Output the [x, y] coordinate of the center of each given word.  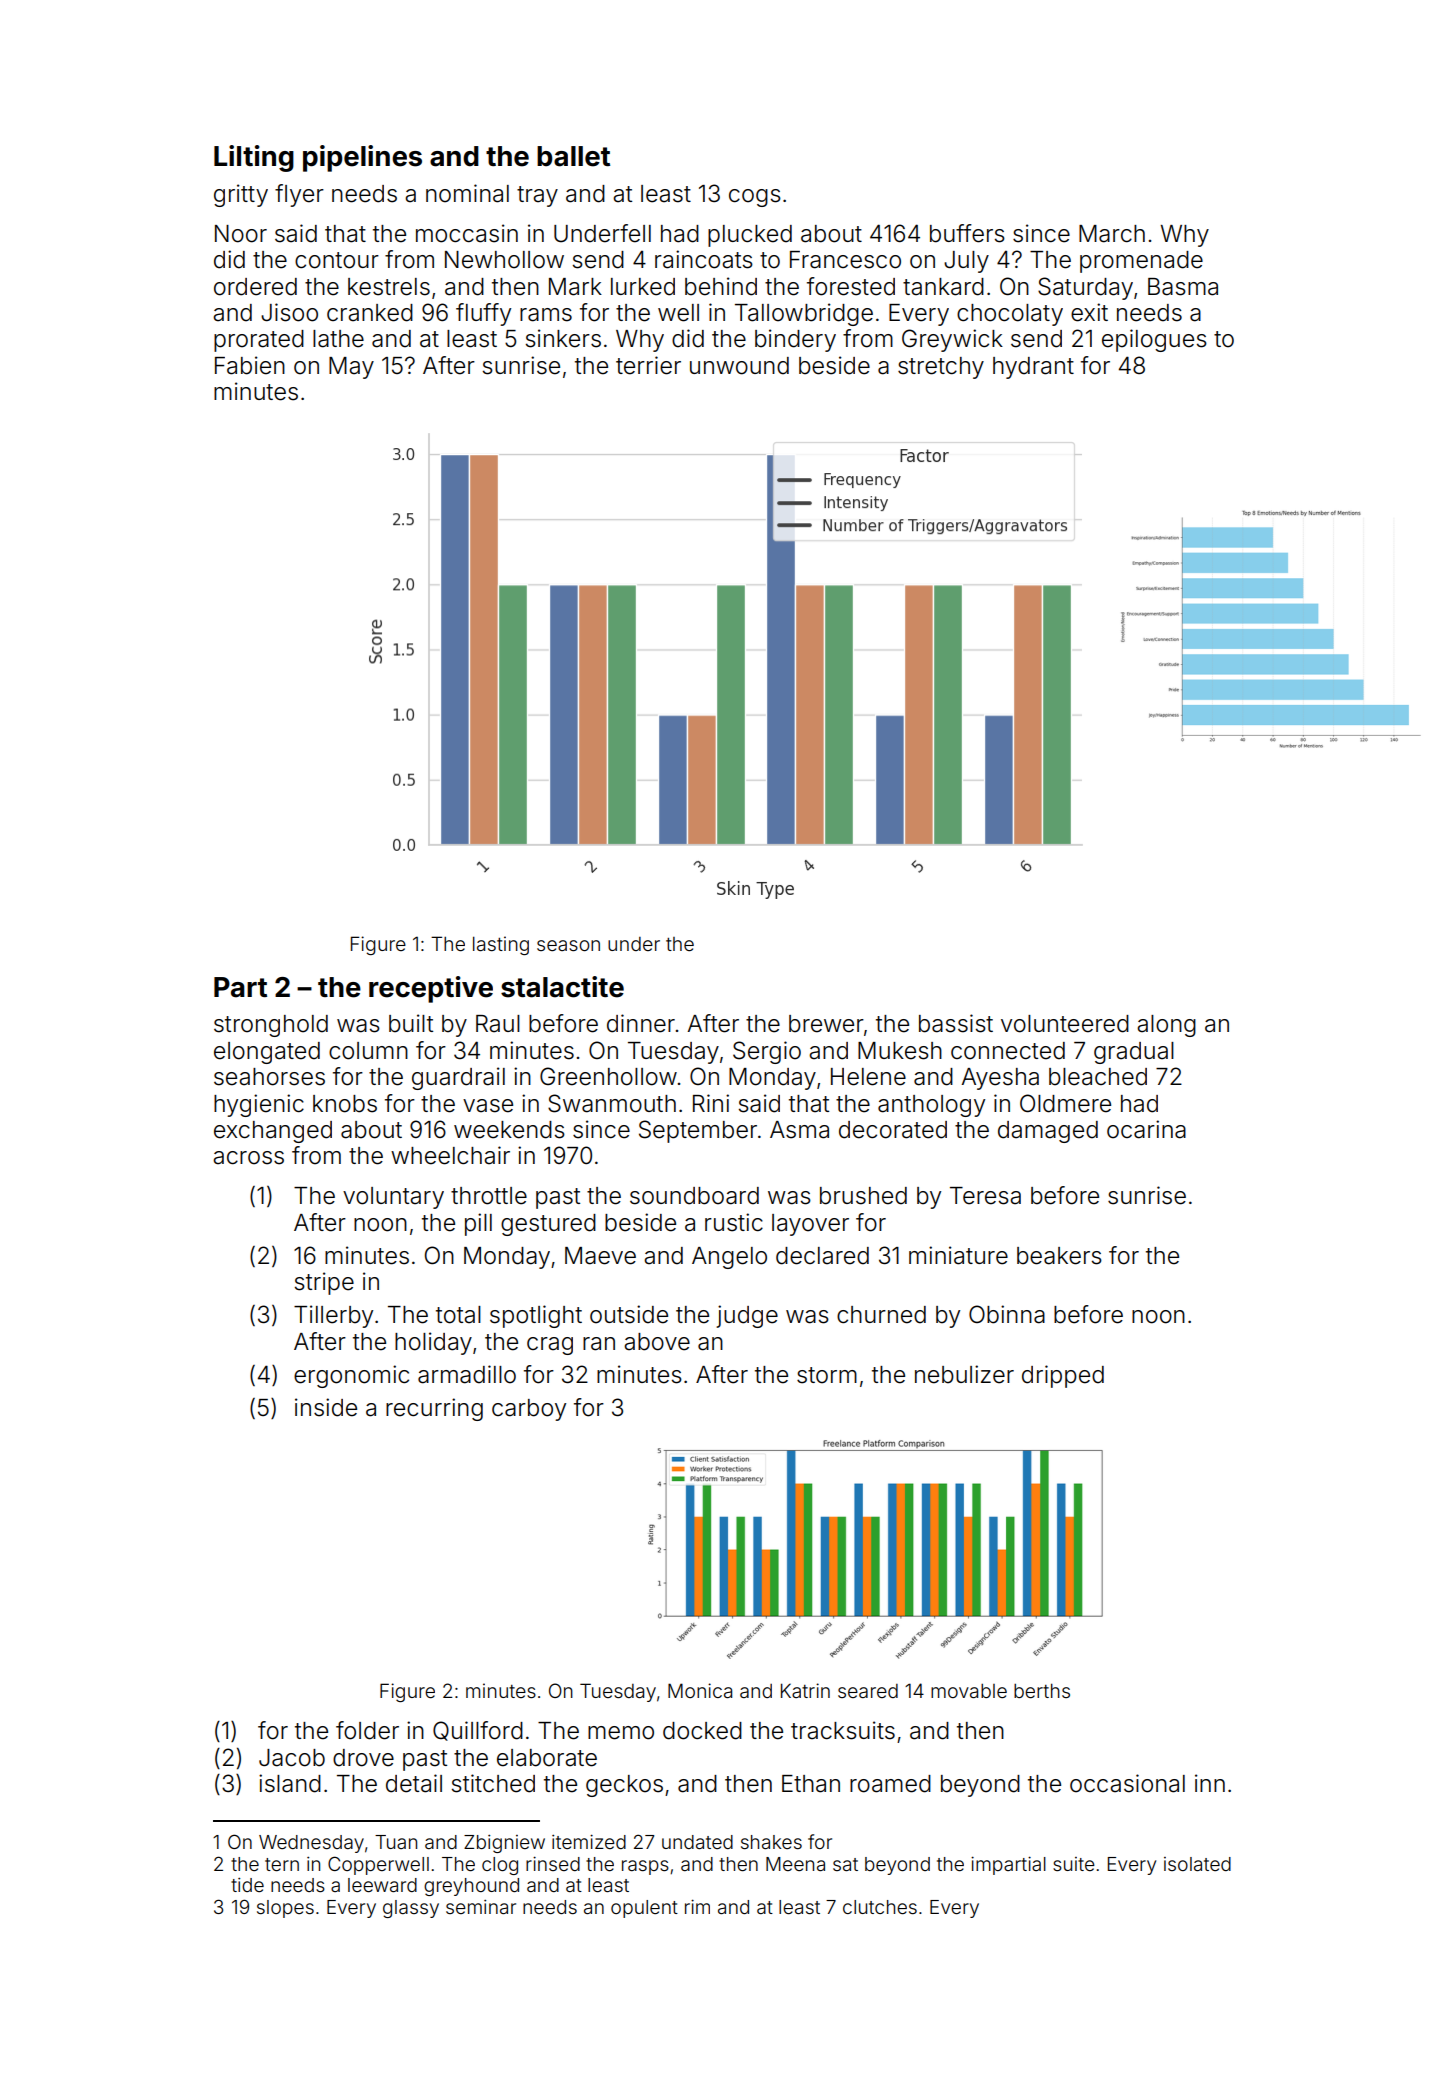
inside [326, 1407]
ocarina [1146, 1129]
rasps [645, 1867]
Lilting [254, 158]
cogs [755, 198]
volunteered [1065, 1024]
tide [247, 1885]
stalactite [562, 987]
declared [822, 1256]
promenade [1141, 262]
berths [1042, 1691]
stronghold [271, 1026]
